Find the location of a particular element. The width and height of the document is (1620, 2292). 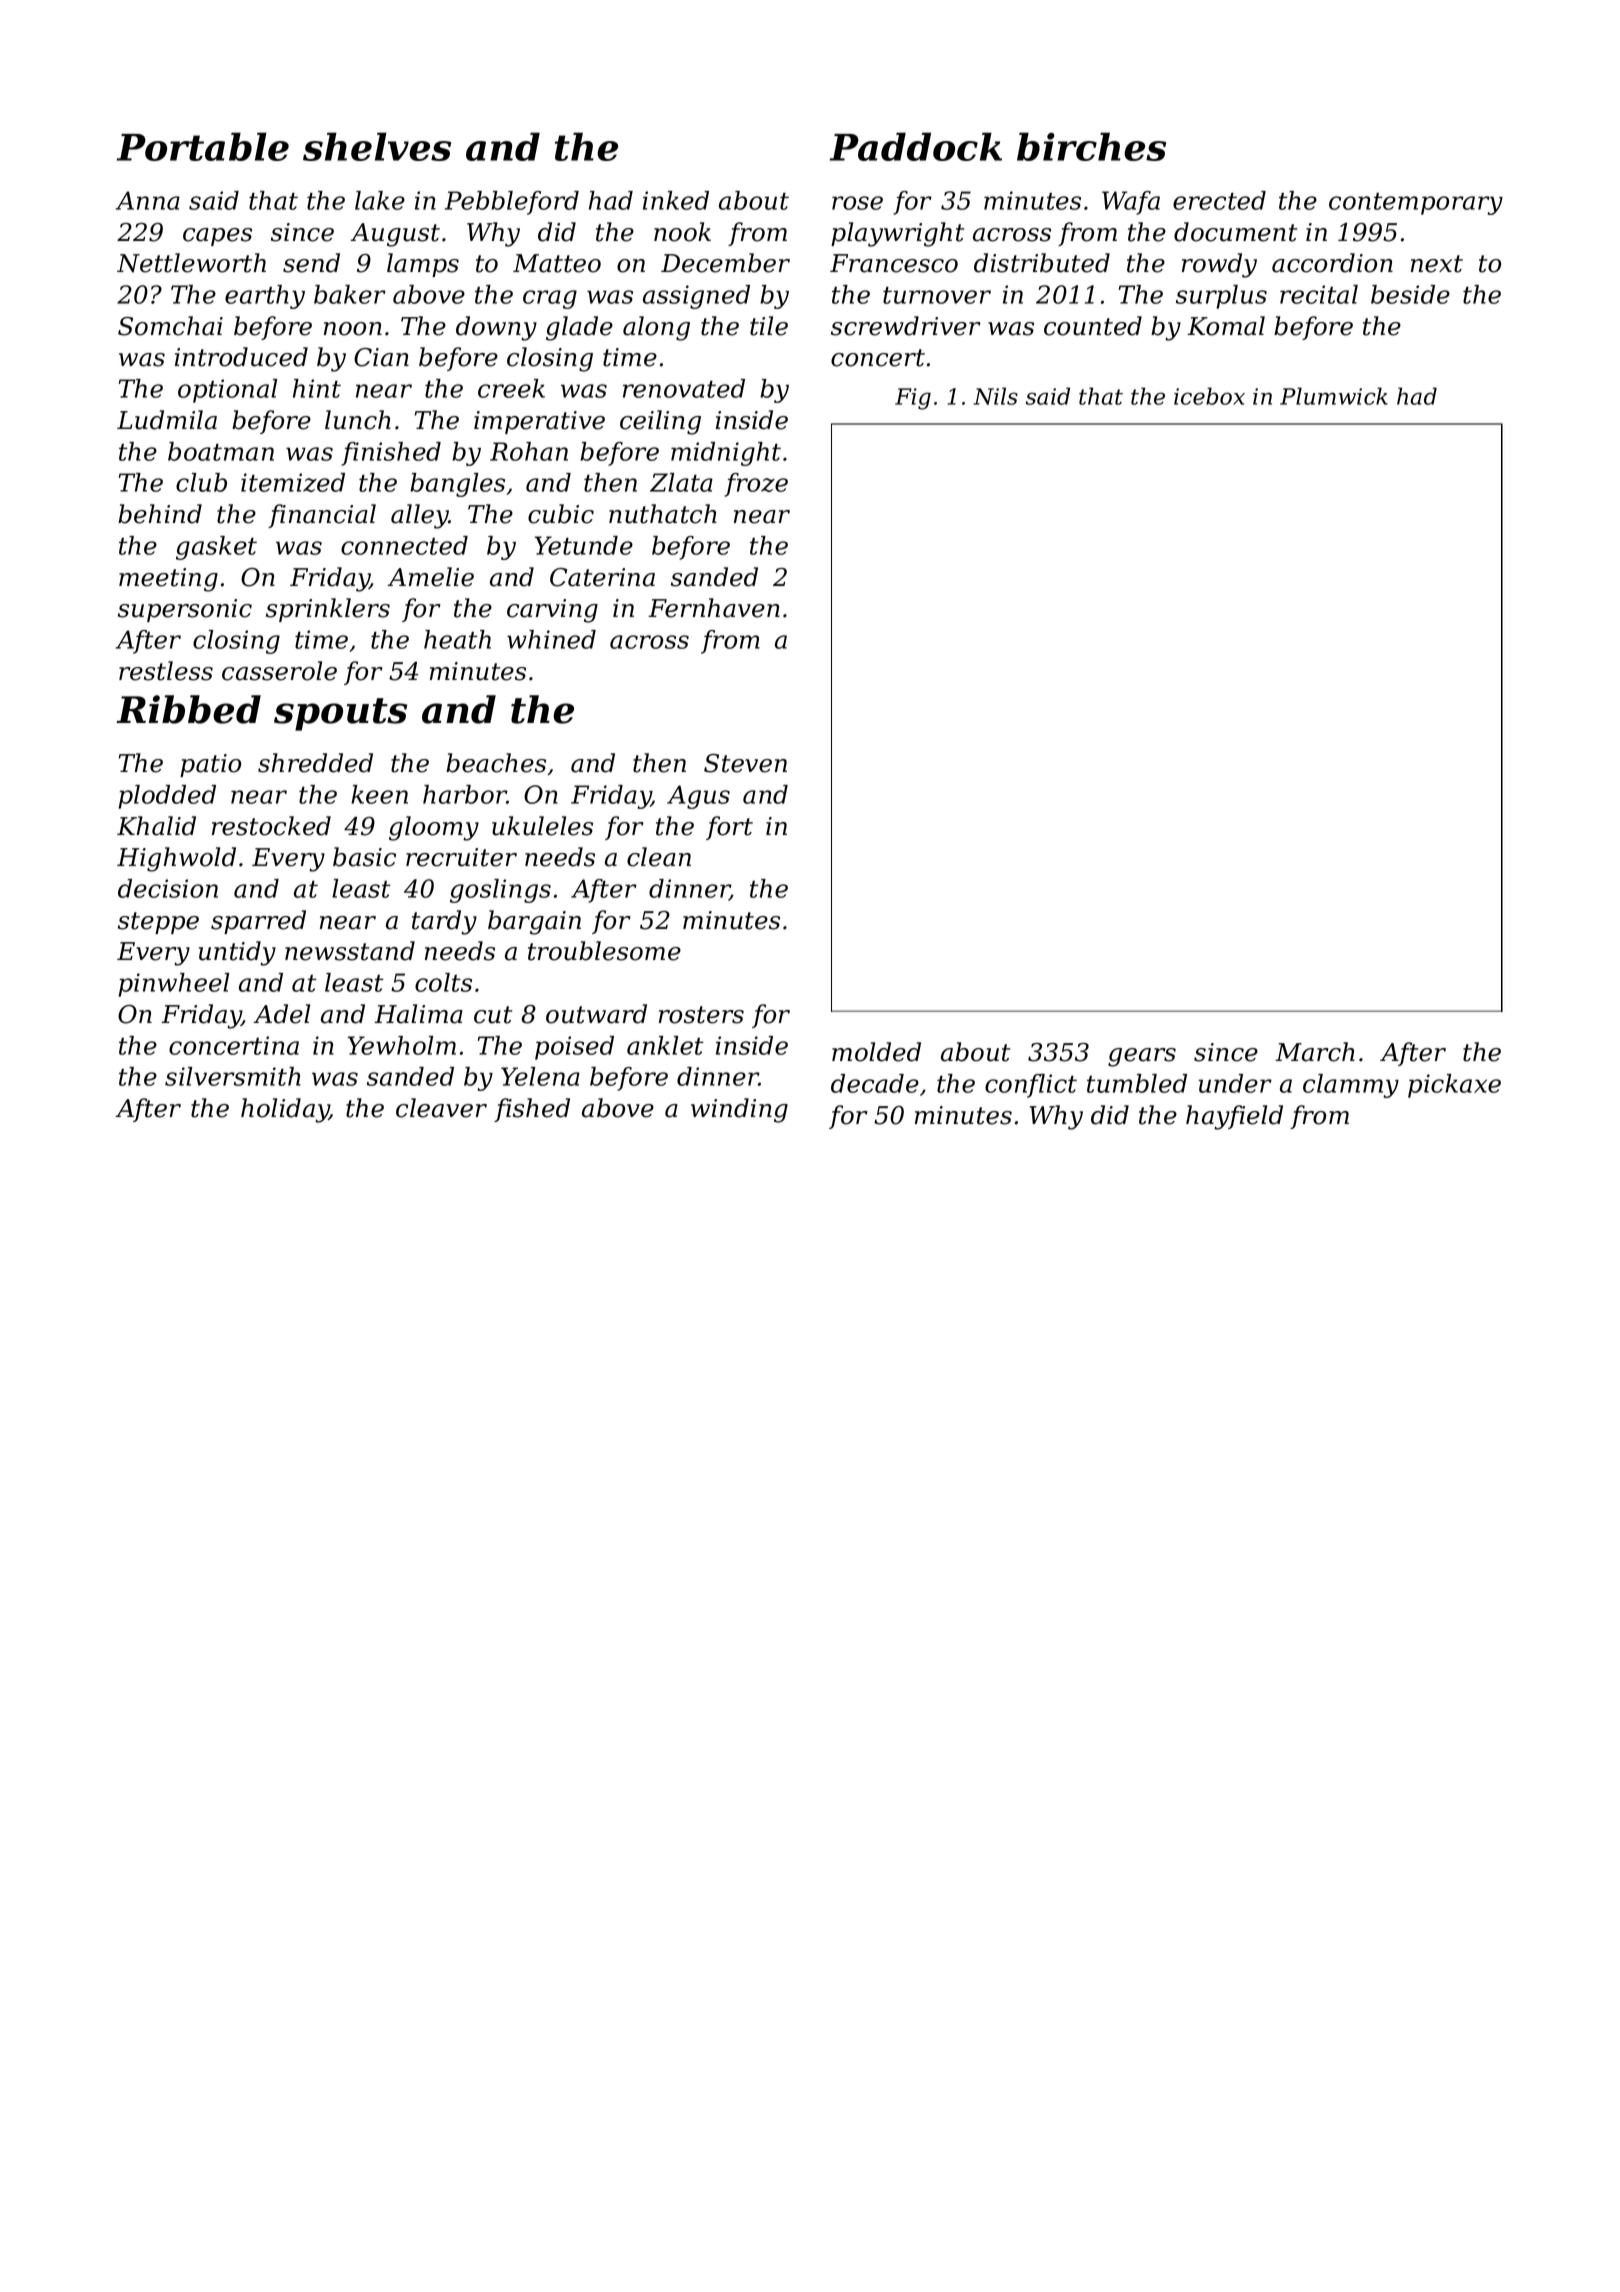

decision is located at coordinates (168, 888).
